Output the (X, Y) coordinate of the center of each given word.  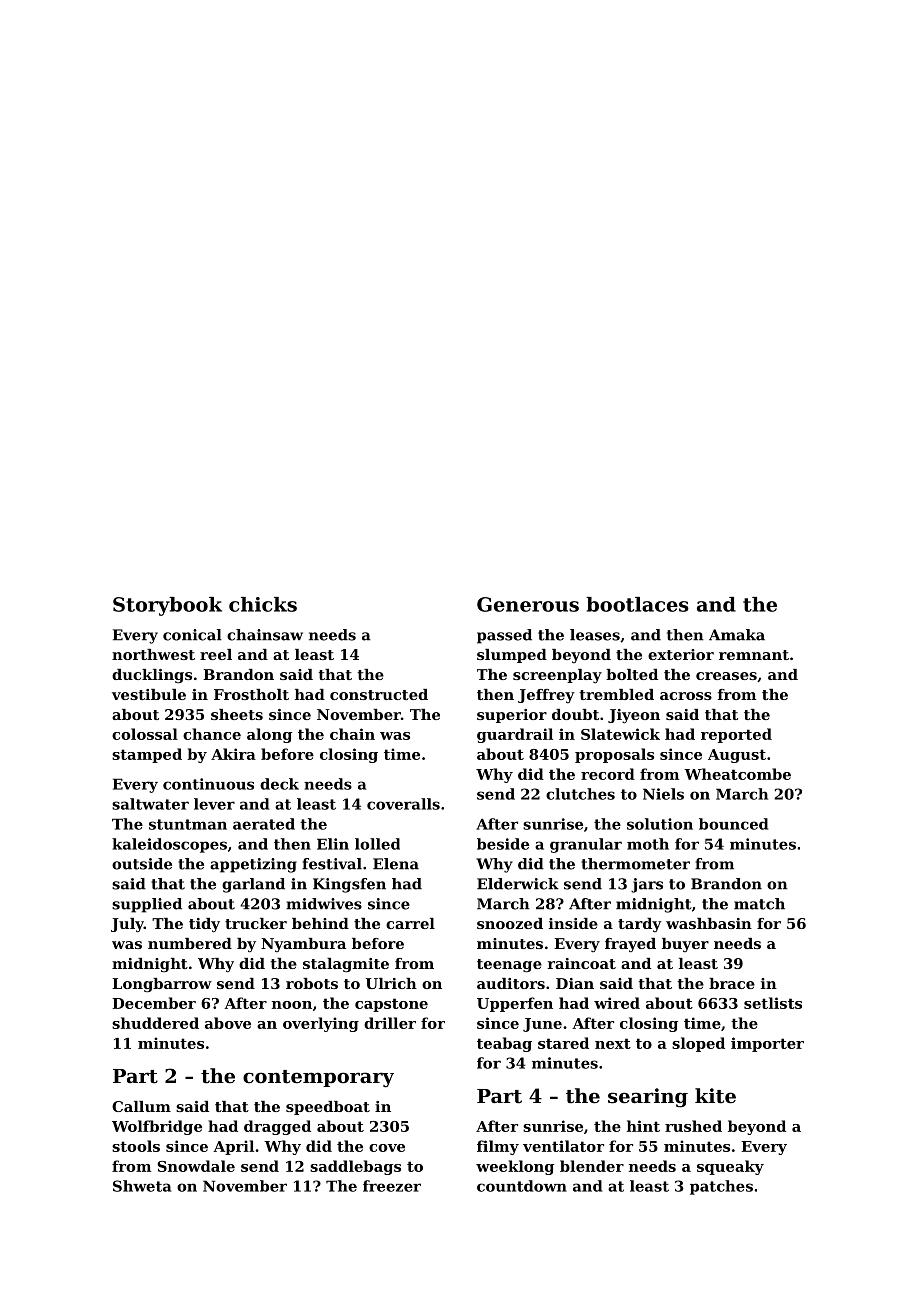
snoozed (510, 923)
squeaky (730, 1167)
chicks (263, 604)
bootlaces (637, 604)
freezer (392, 1186)
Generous (528, 604)
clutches (580, 794)
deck (279, 784)
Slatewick (620, 734)
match (759, 904)
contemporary (318, 1079)
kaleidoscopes (169, 845)
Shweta (142, 1186)
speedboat (328, 1108)
